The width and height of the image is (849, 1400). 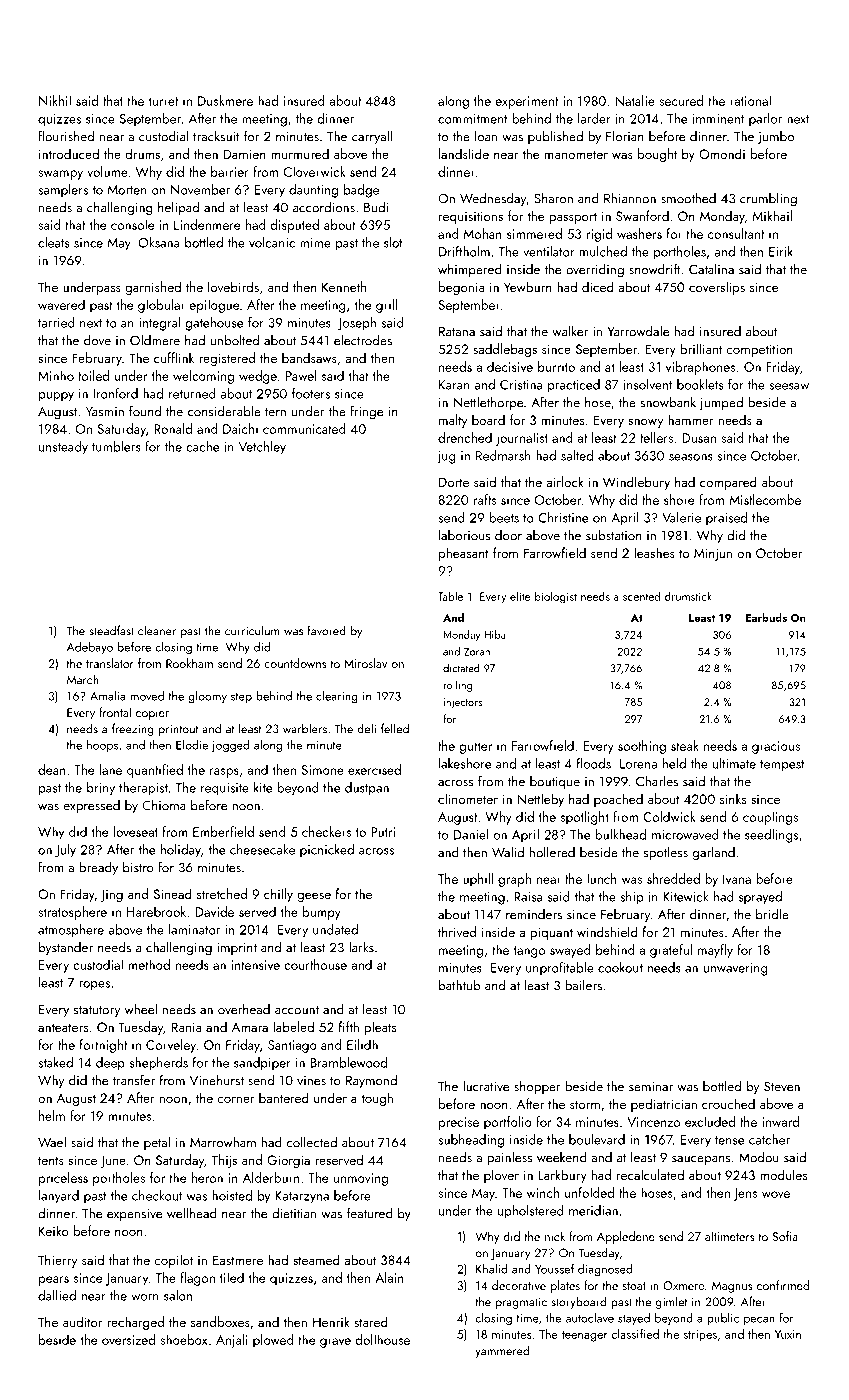 I want to click on Zoran, so click(x=477, y=651).
